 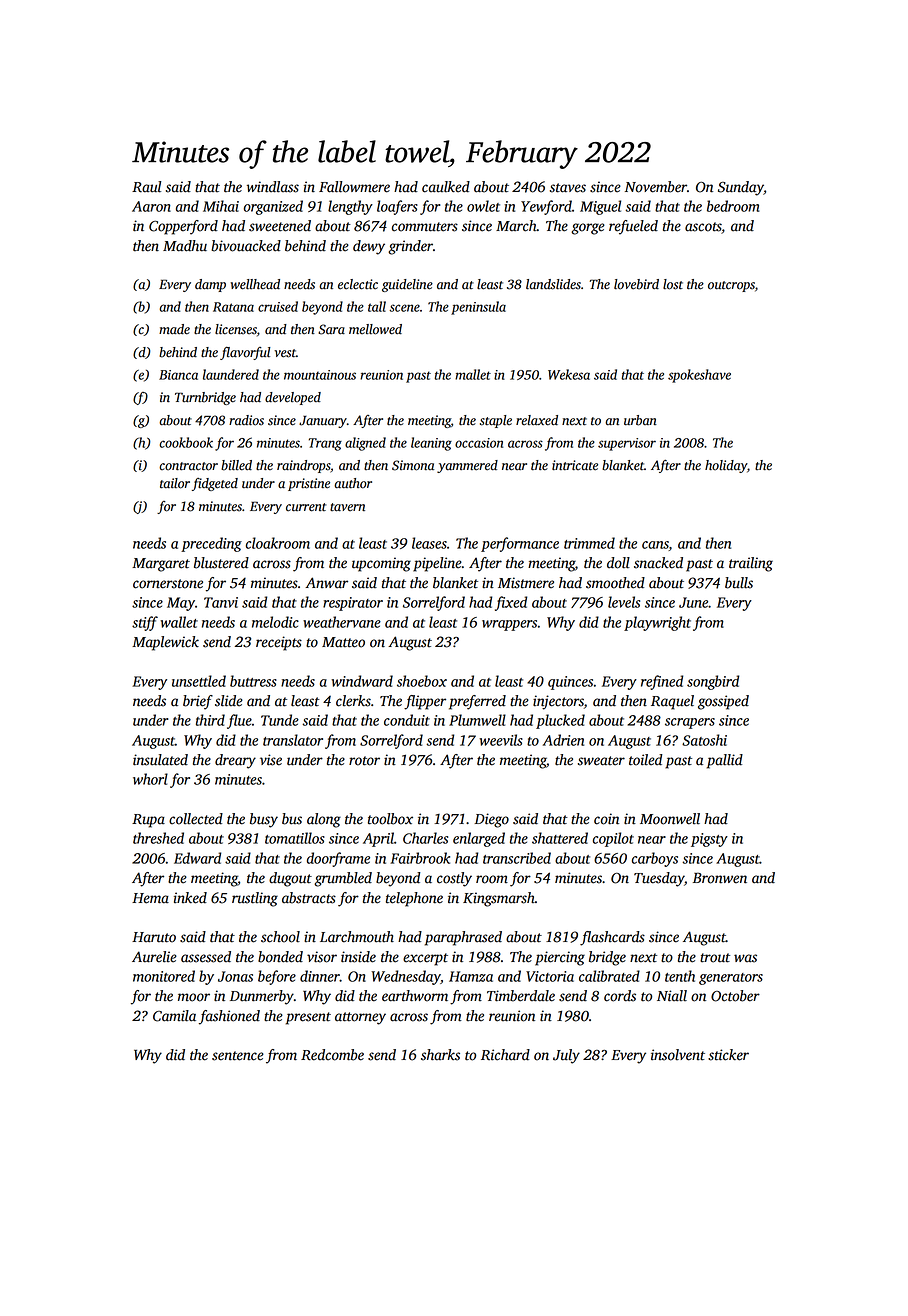 What do you see at coordinates (741, 188) in the image?
I see `Sunday` at bounding box center [741, 188].
